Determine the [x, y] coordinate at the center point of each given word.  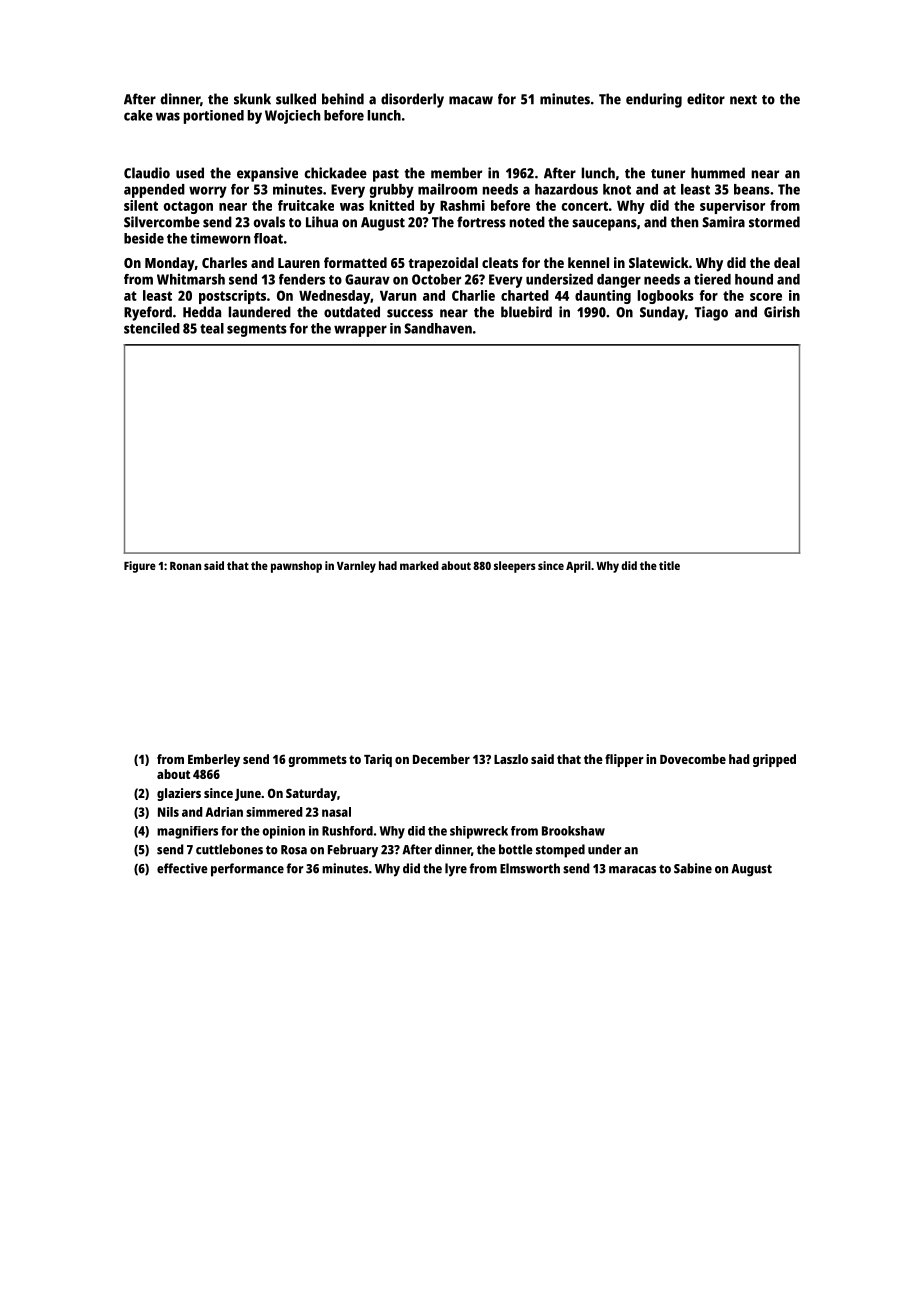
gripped [774, 760]
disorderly [412, 100]
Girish [782, 312]
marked [419, 565]
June [248, 795]
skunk [252, 99]
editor [706, 99]
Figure [140, 567]
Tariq [378, 760]
